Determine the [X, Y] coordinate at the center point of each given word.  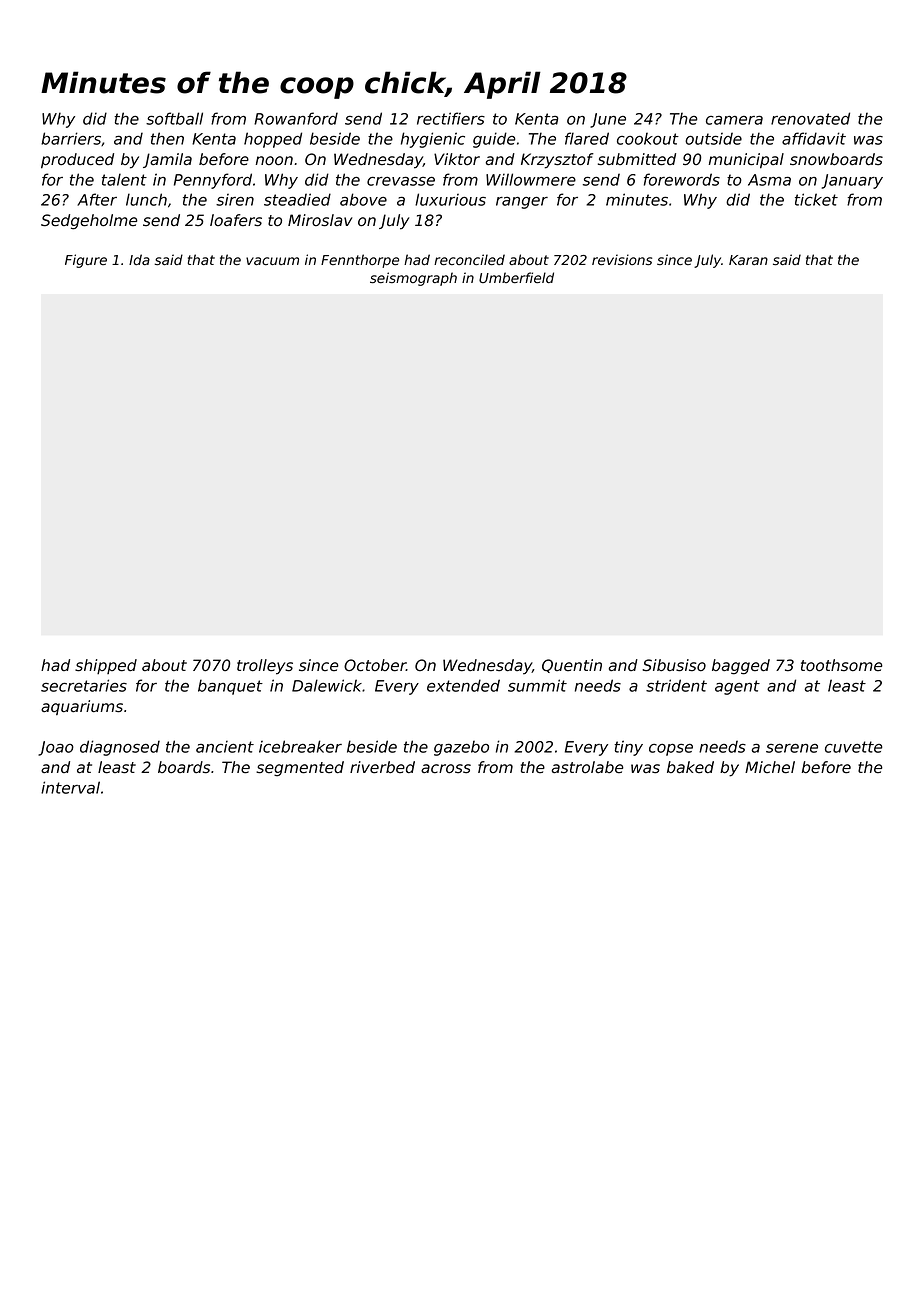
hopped [273, 140]
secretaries [84, 685]
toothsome [842, 665]
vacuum [272, 261]
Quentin [572, 666]
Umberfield [516, 277]
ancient [225, 746]
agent [737, 687]
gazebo [461, 748]
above [363, 199]
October [375, 665]
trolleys [265, 667]
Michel [770, 767]
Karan [748, 260]
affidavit [814, 138]
